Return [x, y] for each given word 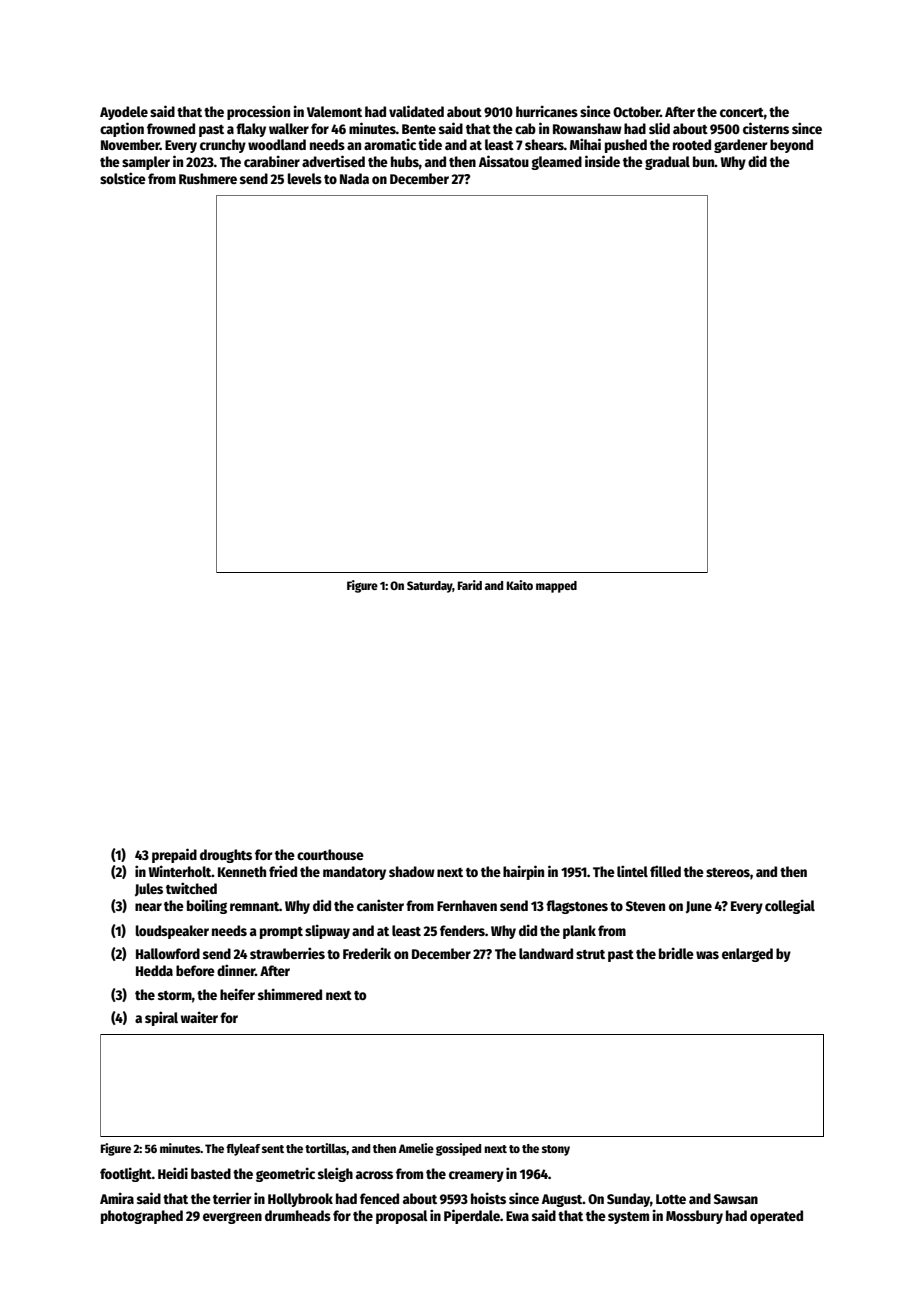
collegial [790, 906]
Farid [470, 585]
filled [665, 871]
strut [590, 954]
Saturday [430, 587]
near [148, 907]
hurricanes [547, 111]
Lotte [671, 1199]
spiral [161, 1018]
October [636, 111]
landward [546, 953]
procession [258, 112]
